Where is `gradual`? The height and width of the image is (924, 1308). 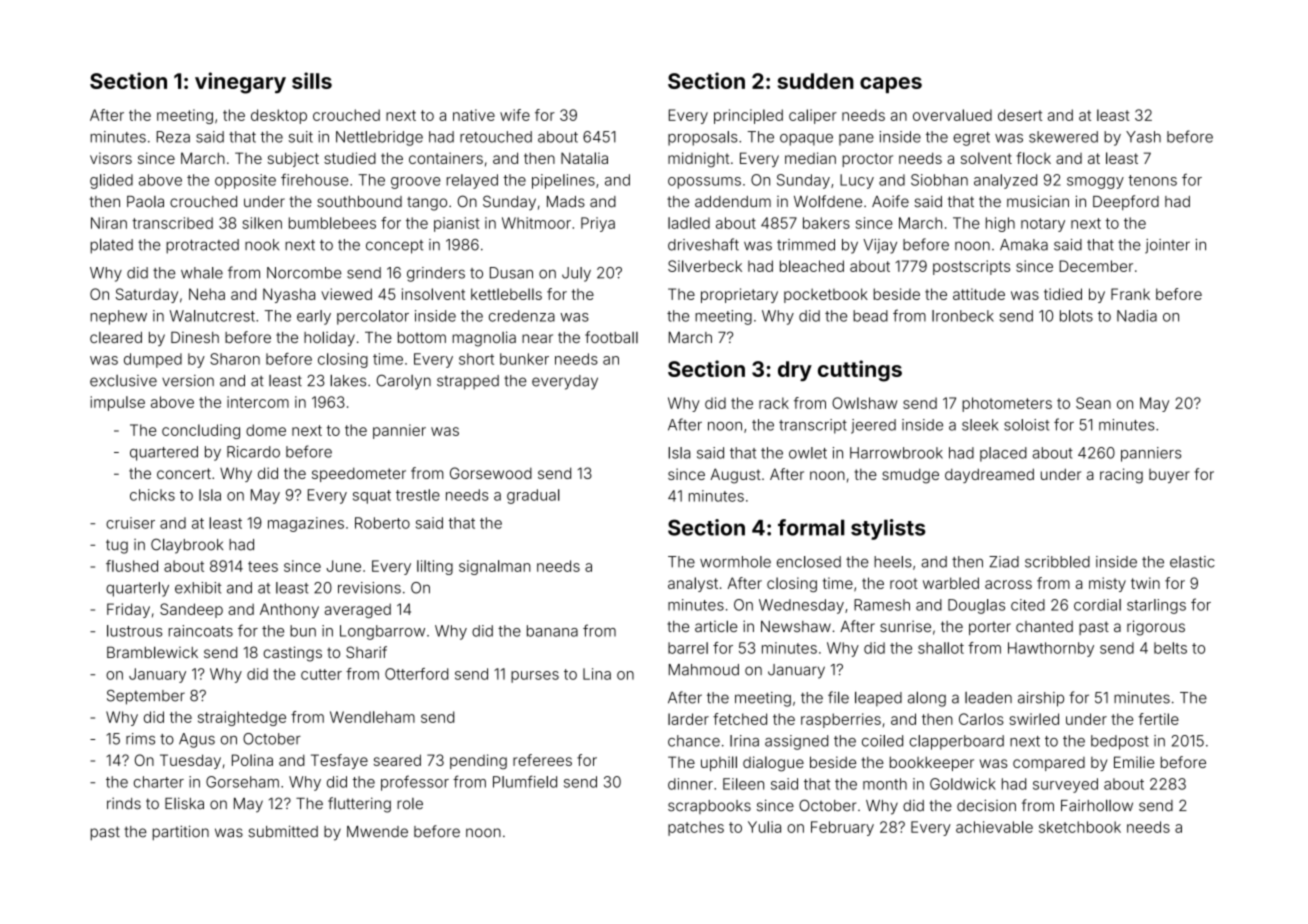 gradual is located at coordinates (533, 496).
